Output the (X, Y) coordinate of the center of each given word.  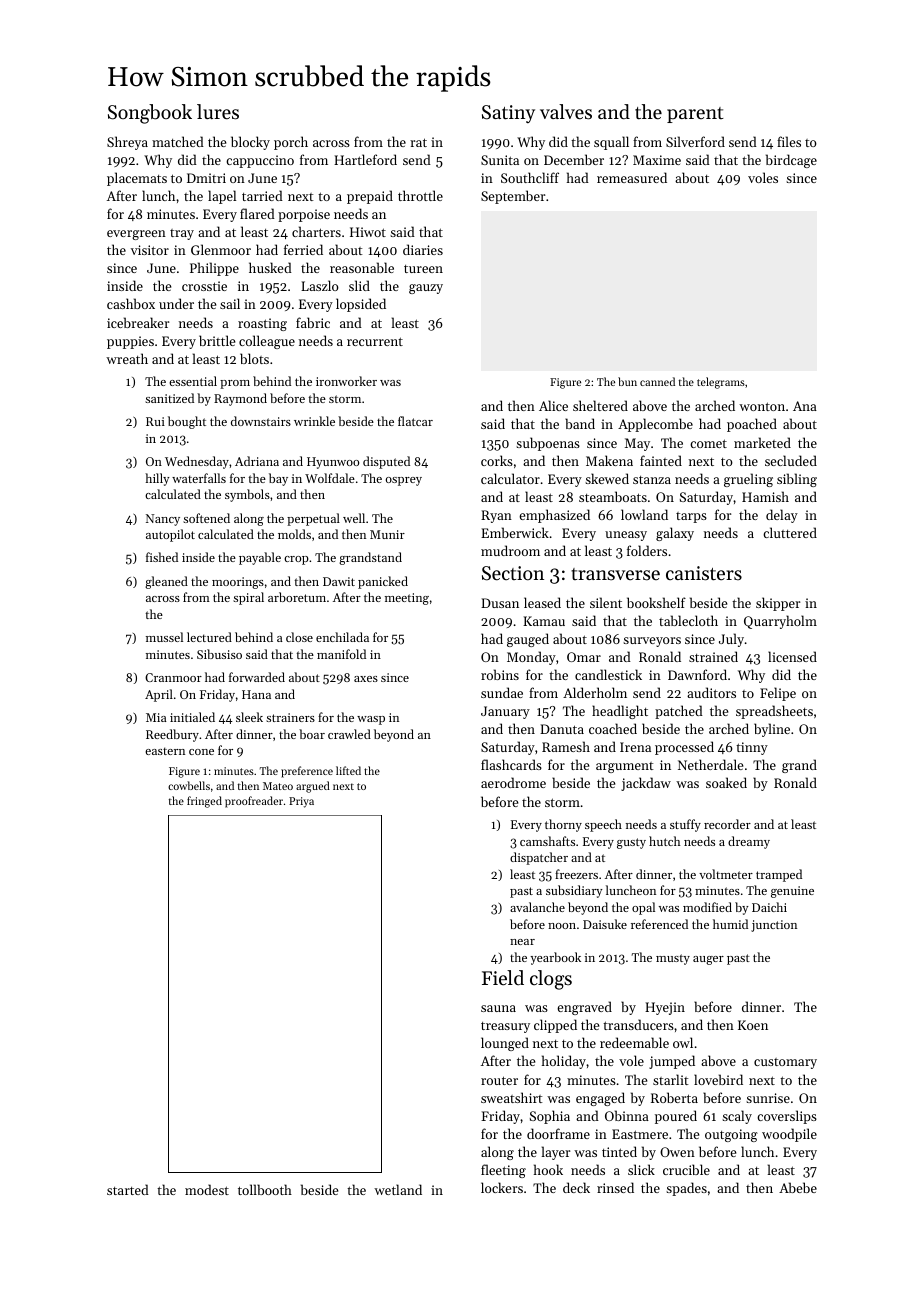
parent (695, 115)
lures (218, 112)
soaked (726, 782)
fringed (204, 802)
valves (566, 112)
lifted (348, 770)
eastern (165, 751)
